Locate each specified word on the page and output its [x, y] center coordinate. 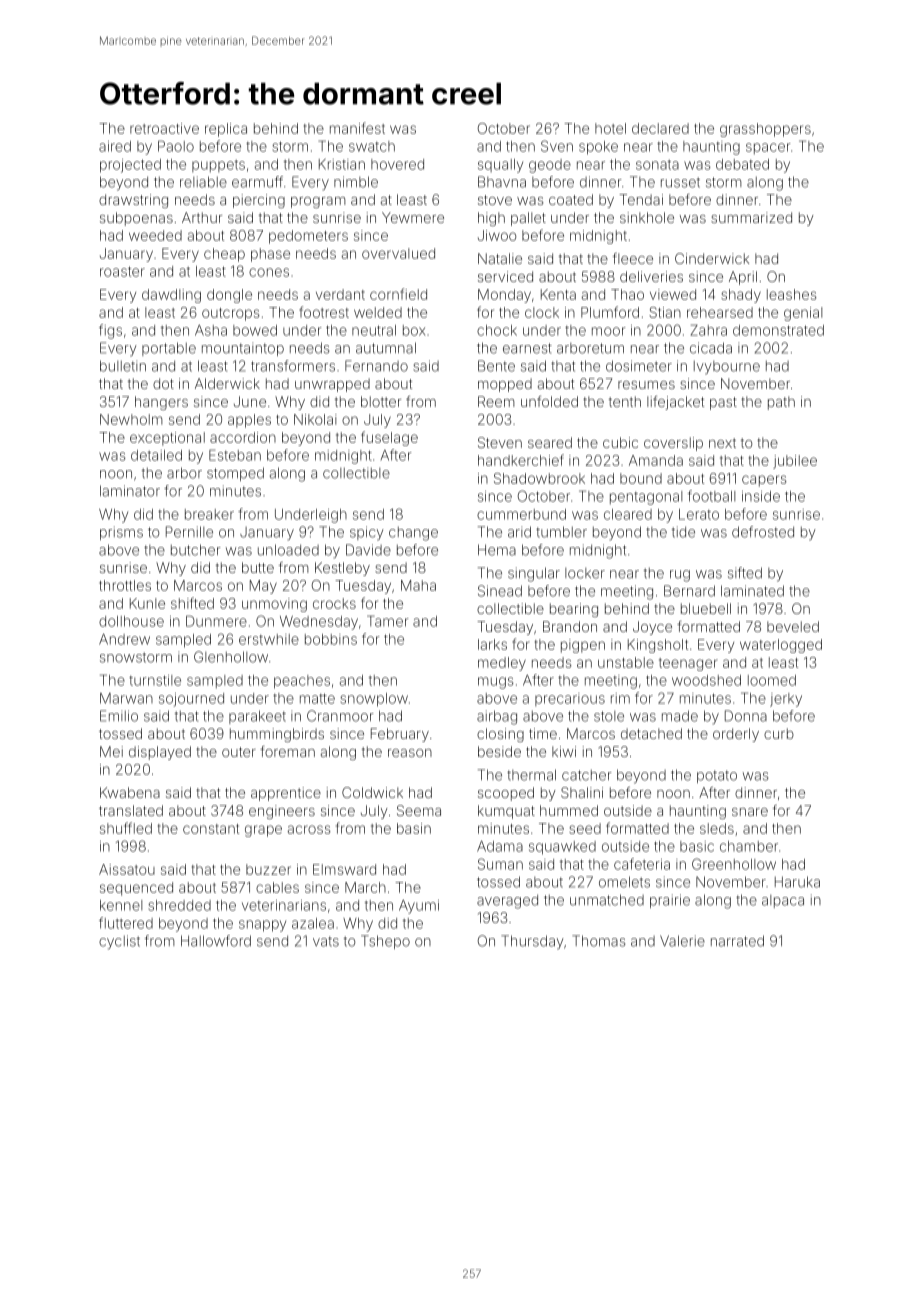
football [711, 496]
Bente [496, 366]
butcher [196, 550]
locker [585, 573]
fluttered [126, 923]
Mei [111, 751]
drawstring [133, 201]
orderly [736, 735]
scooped [506, 794]
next [722, 443]
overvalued [398, 253]
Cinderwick [712, 258]
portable [169, 349]
